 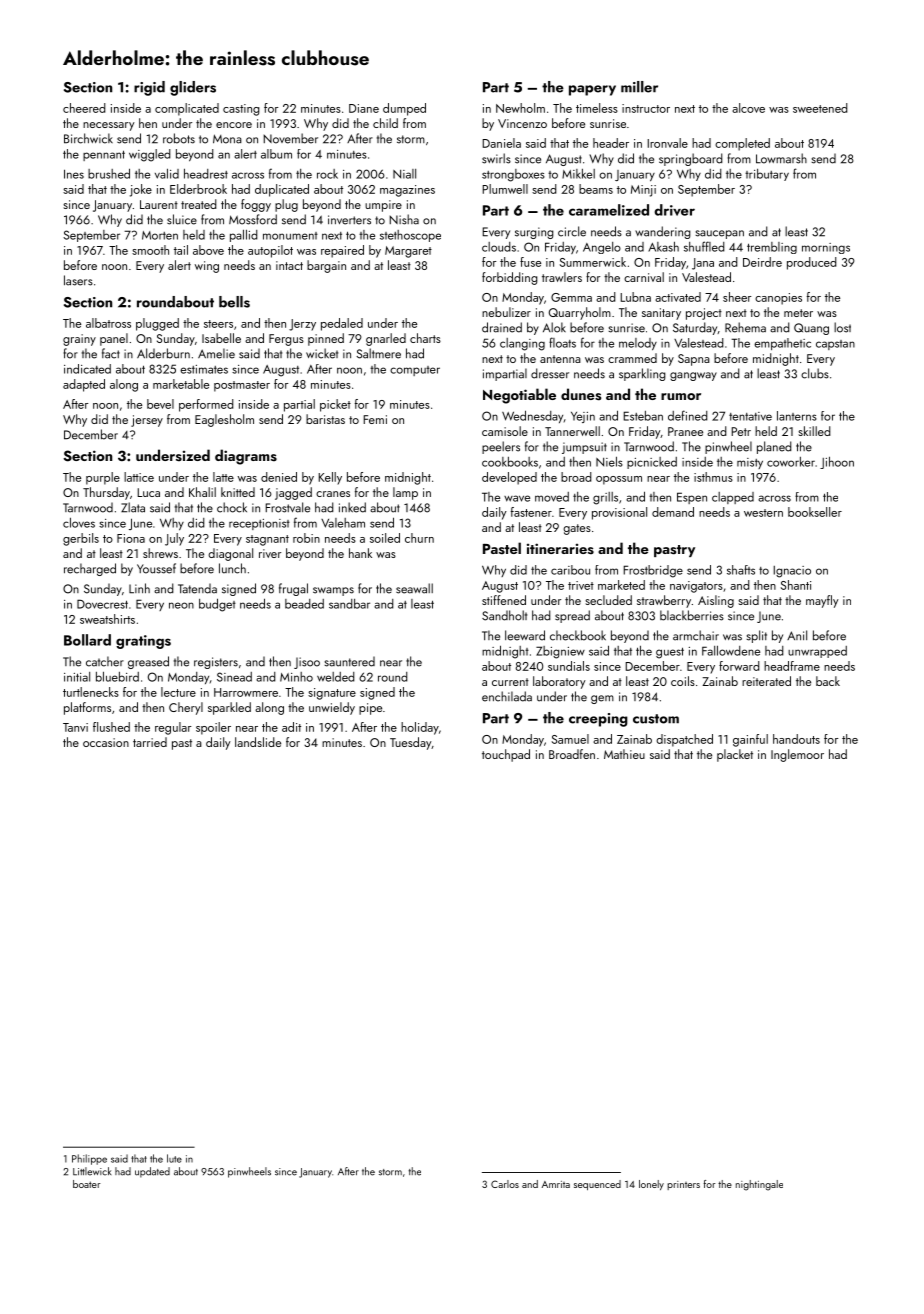 I want to click on adapted, so click(x=84, y=385).
